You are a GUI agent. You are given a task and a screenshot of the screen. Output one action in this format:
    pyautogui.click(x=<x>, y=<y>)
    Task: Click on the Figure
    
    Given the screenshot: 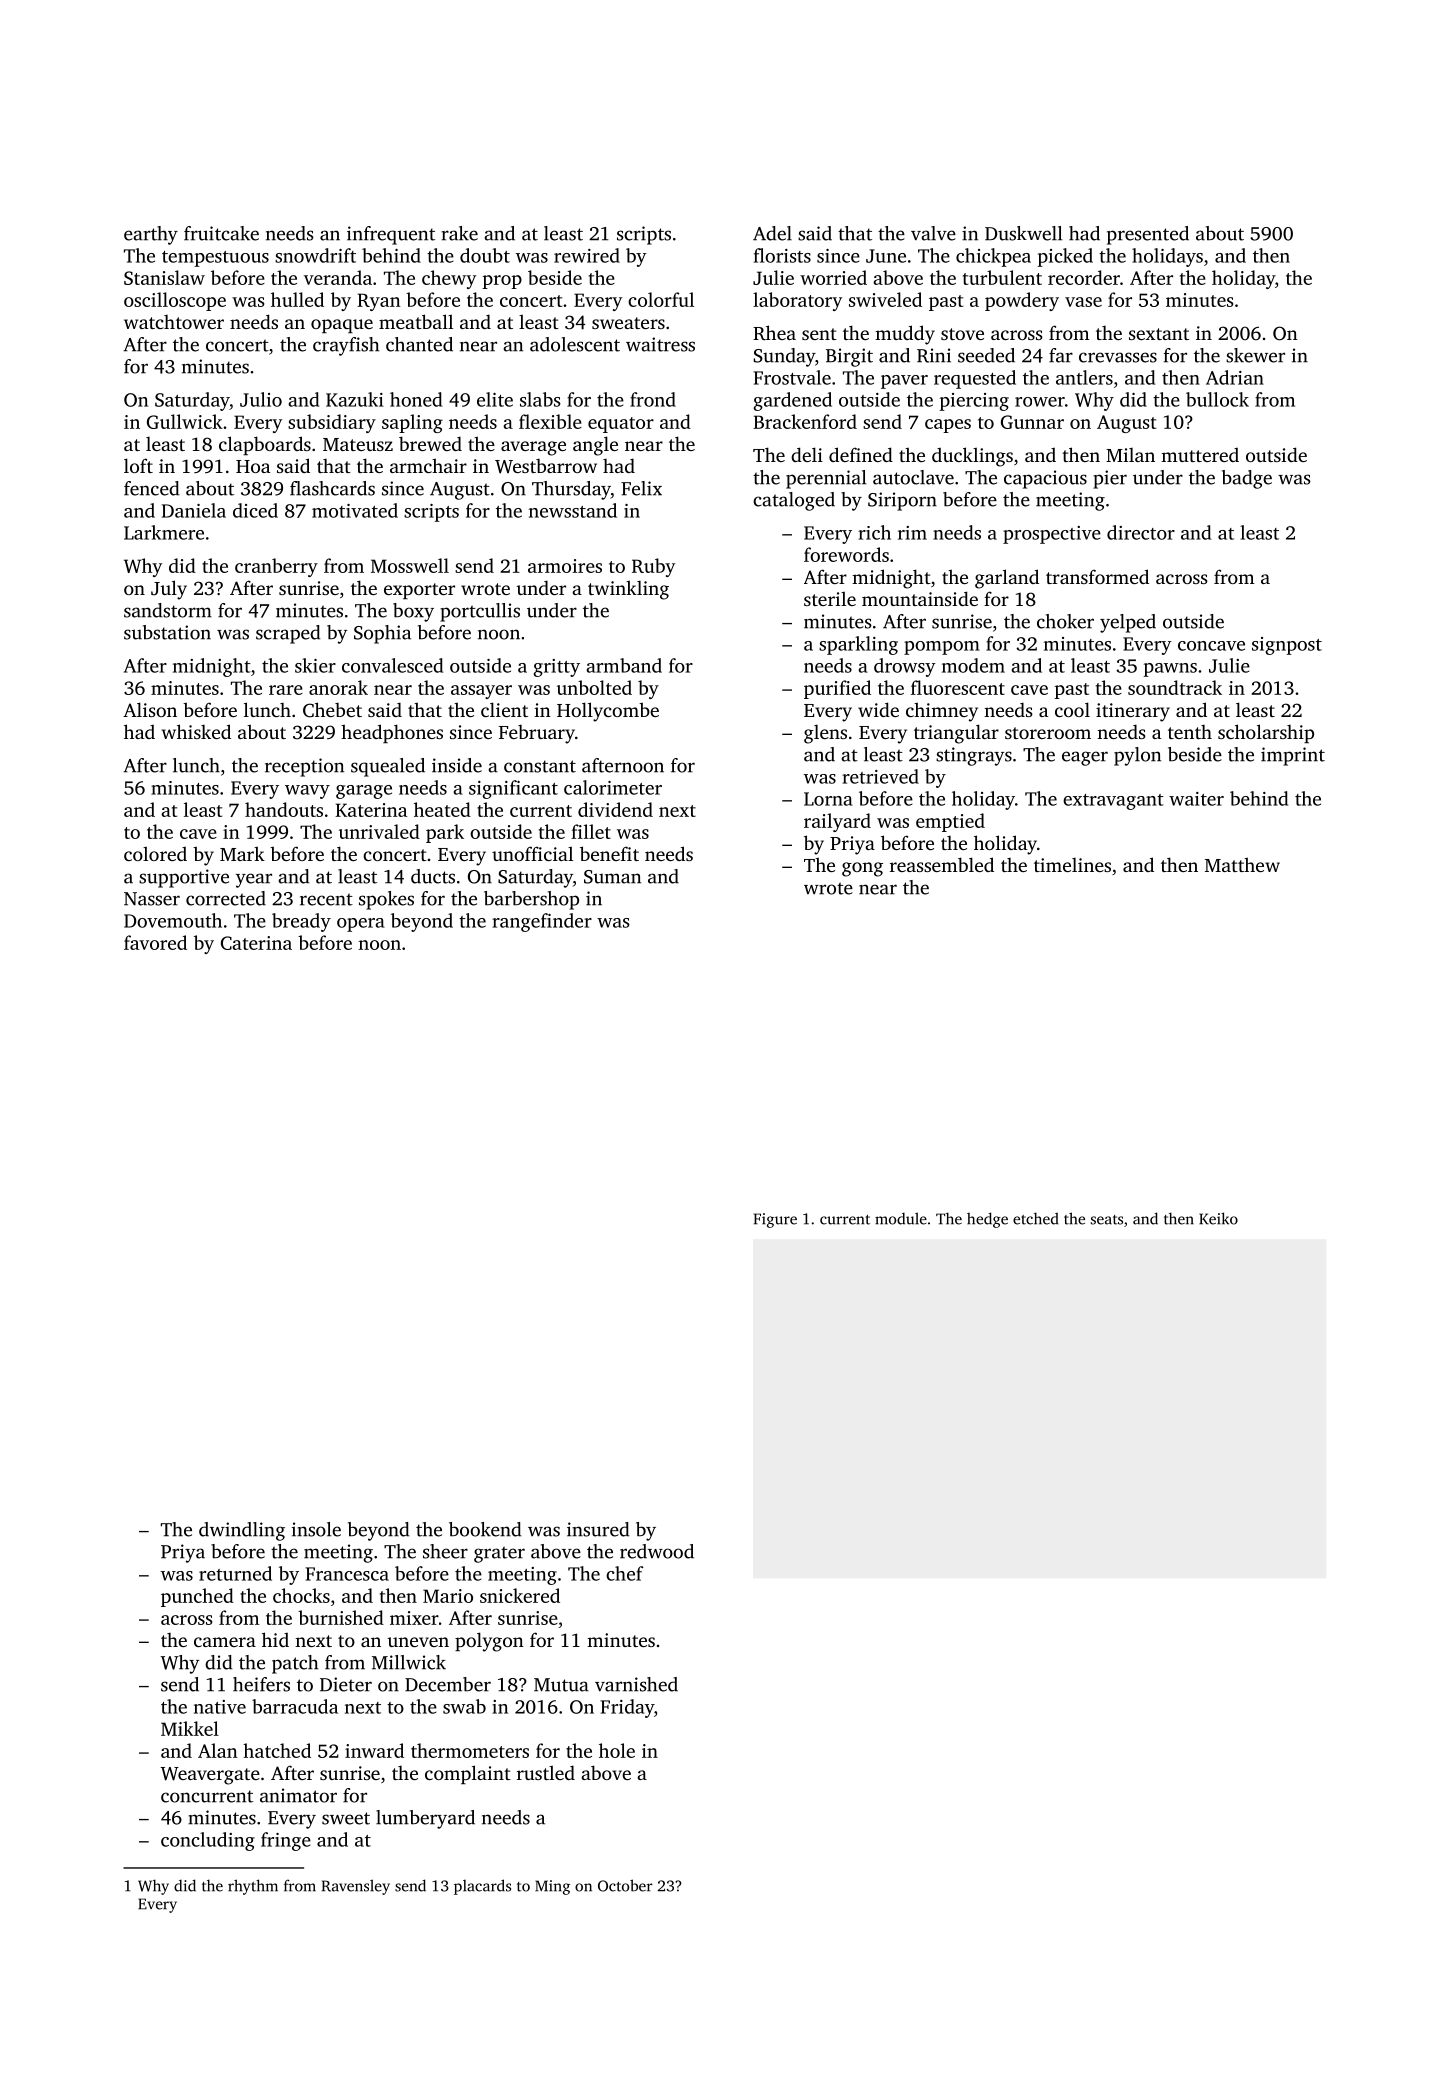 What is the action you would take?
    pyautogui.click(x=775, y=1220)
